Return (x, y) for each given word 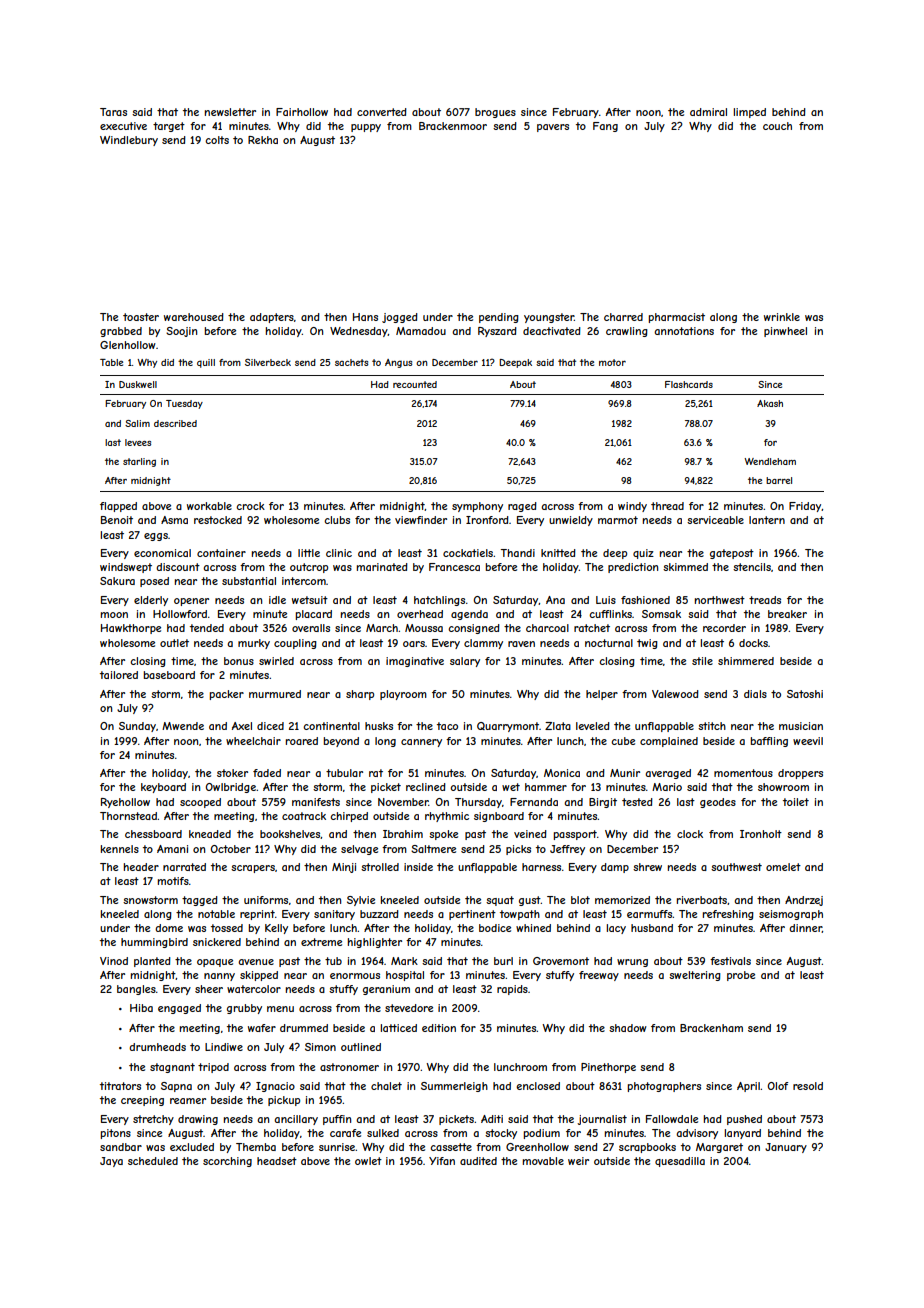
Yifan (442, 1161)
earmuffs (649, 914)
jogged (400, 318)
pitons (116, 1134)
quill (206, 363)
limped (750, 113)
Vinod (114, 961)
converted (382, 112)
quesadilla (680, 1162)
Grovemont (561, 961)
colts (217, 140)
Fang (605, 127)
